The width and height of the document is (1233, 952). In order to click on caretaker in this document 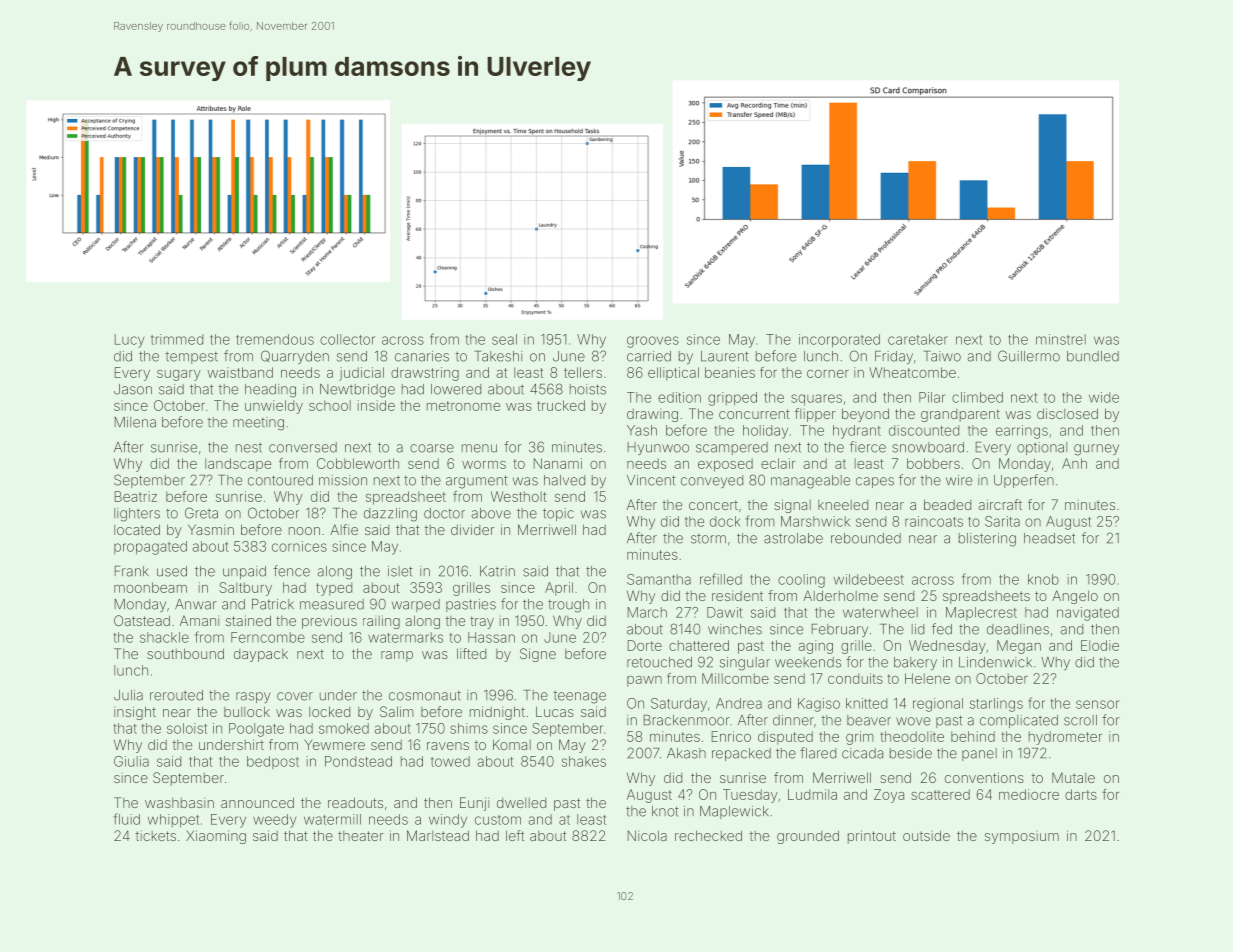, I will do `click(918, 339)`.
